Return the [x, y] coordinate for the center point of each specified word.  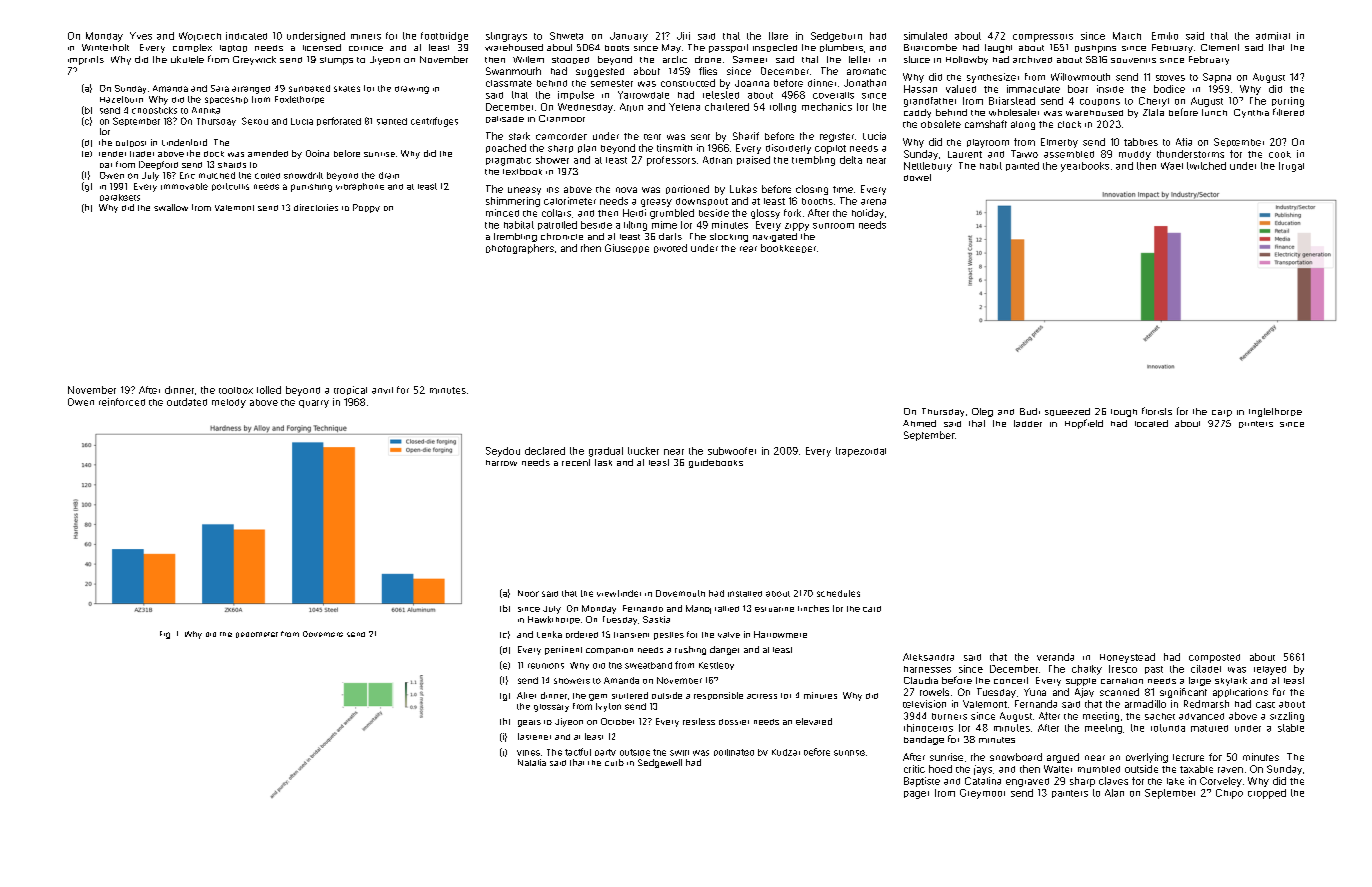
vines [528, 753]
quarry [314, 404]
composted [1214, 658]
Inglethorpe [1275, 412]
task [603, 462]
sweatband [648, 665]
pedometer [257, 635]
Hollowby [967, 60]
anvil [382, 390]
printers [1256, 424]
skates [347, 89]
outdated [187, 402]
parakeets [120, 197]
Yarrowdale [643, 95]
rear [748, 249]
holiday [868, 214]
